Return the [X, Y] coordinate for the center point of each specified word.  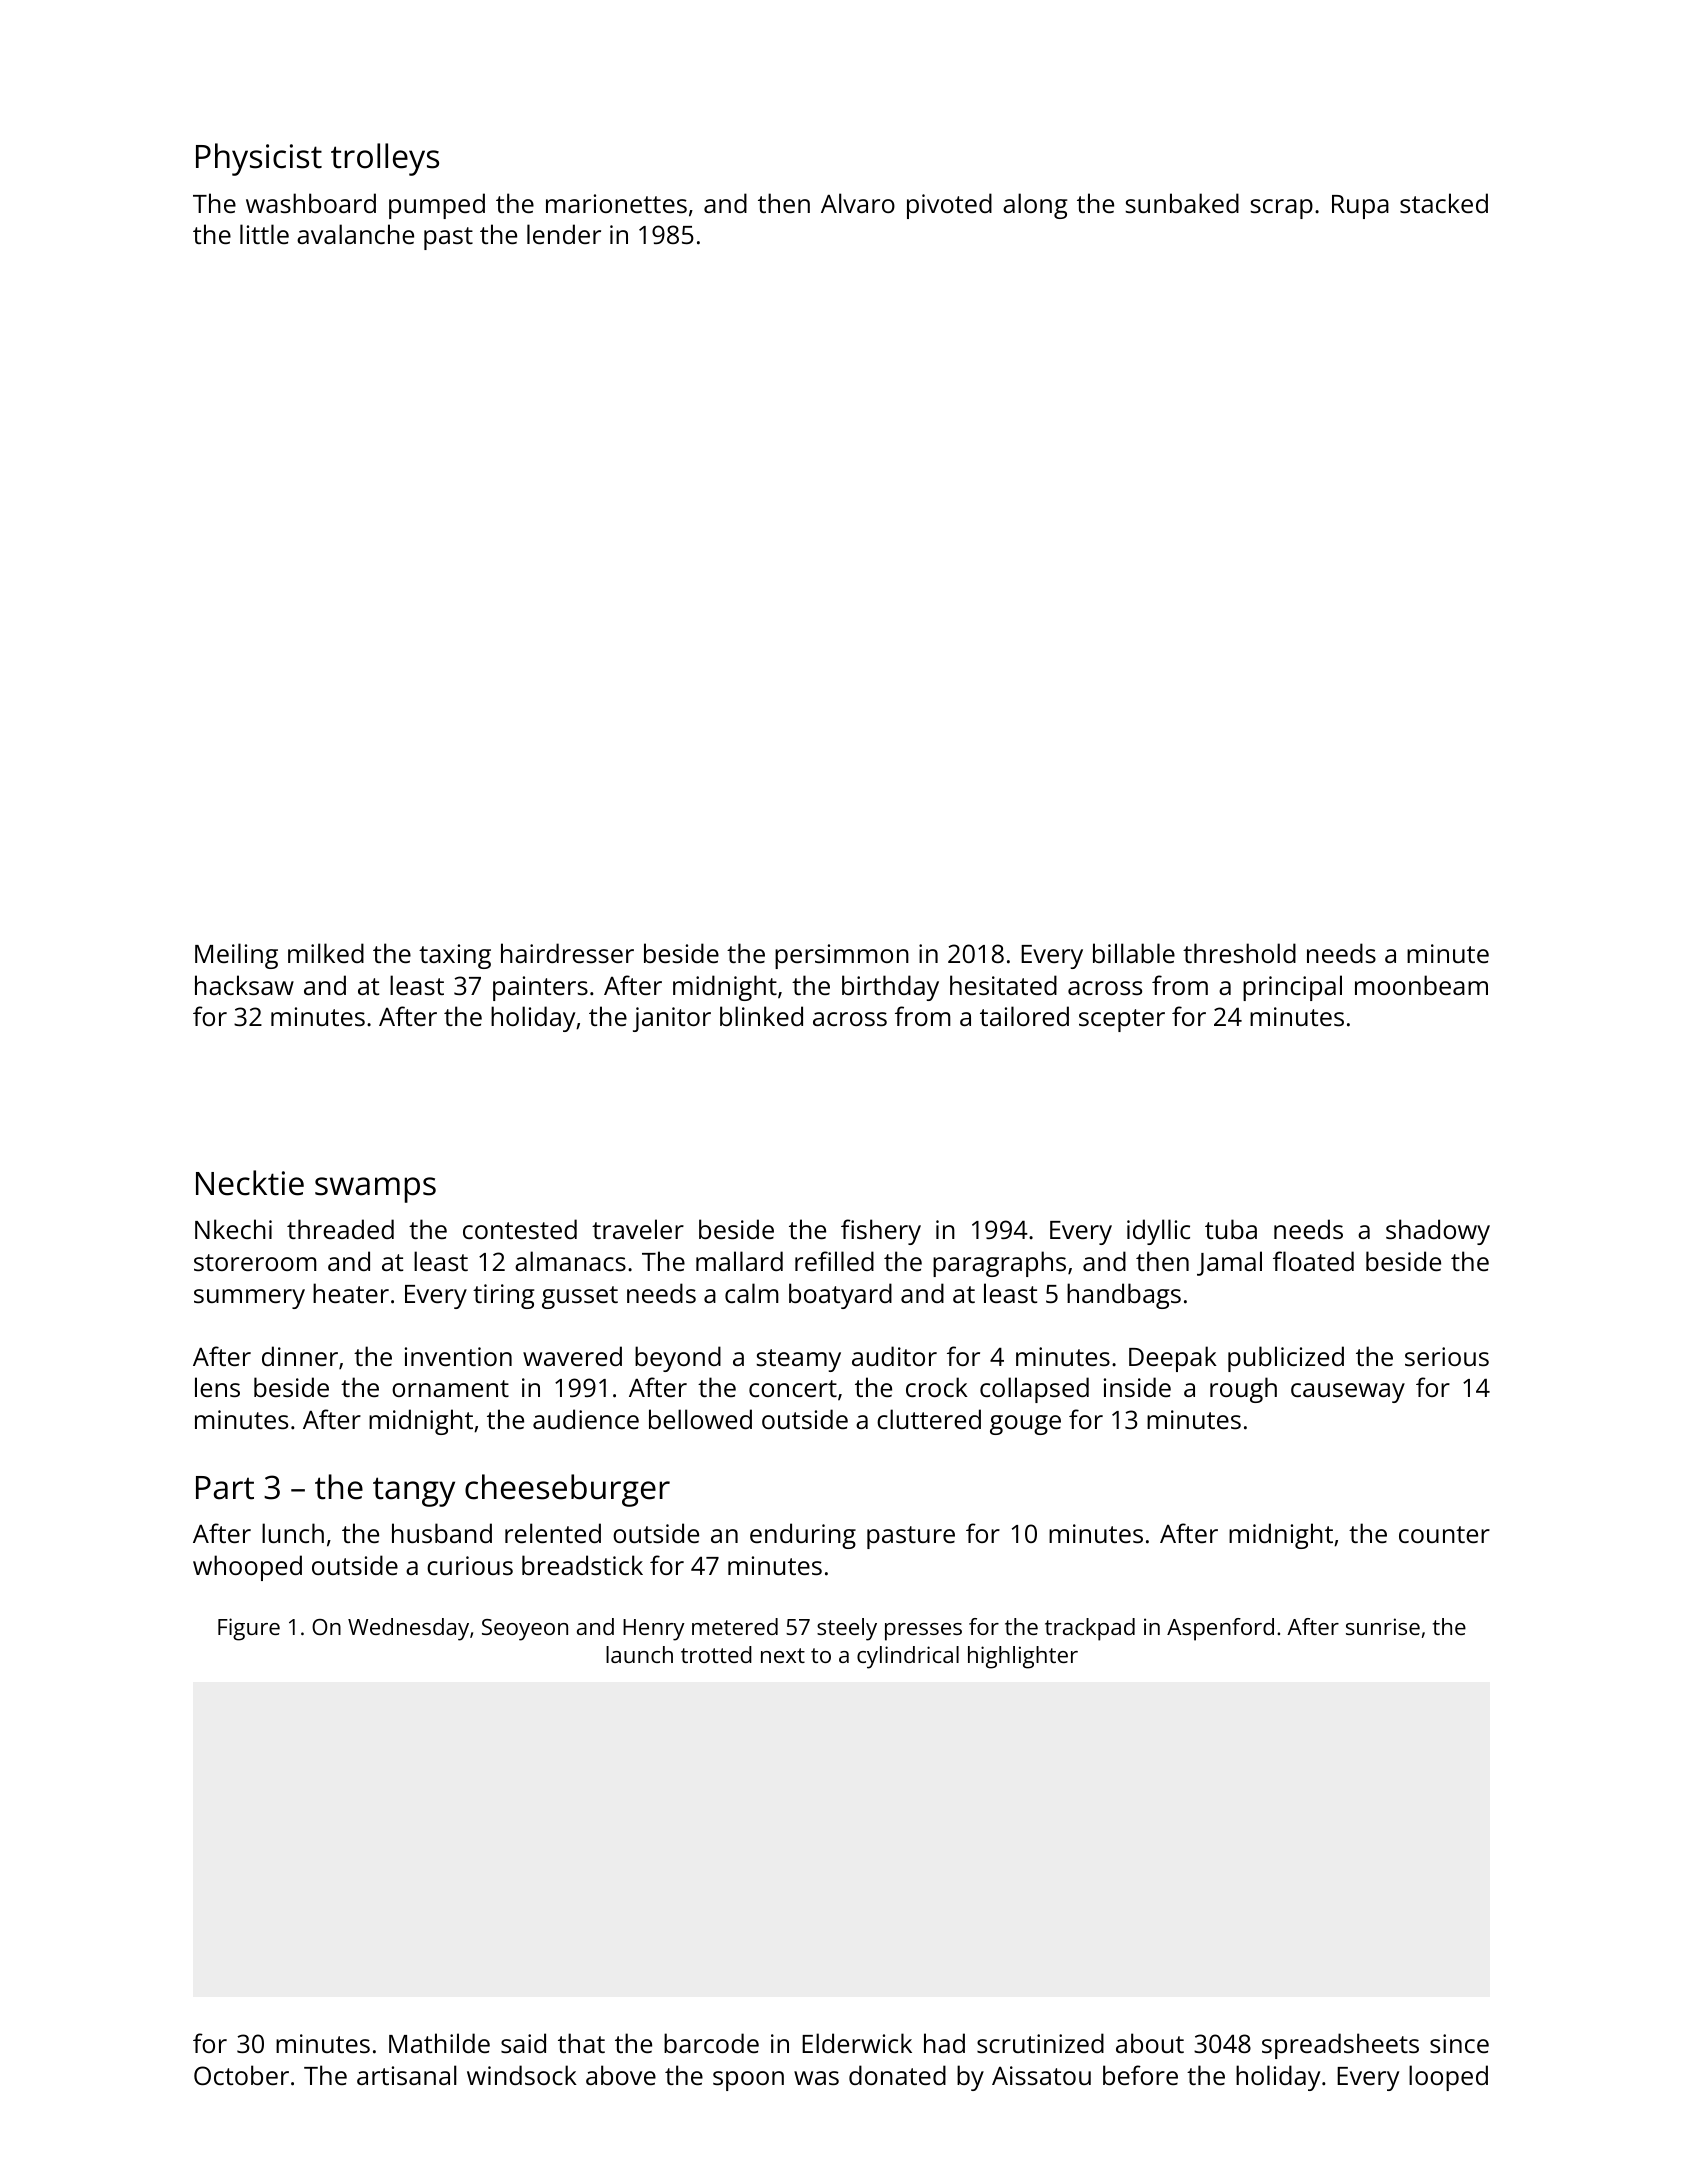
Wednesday [408, 1629]
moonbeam [1421, 985]
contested [520, 1229]
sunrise [1383, 1626]
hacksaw [244, 985]
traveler [638, 1229]
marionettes [616, 203]
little [264, 234]
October [241, 2075]
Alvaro [858, 203]
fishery [881, 1232]
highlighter [1023, 1657]
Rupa [1360, 207]
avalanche [355, 234]
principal [1292, 988]
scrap [1282, 209]
